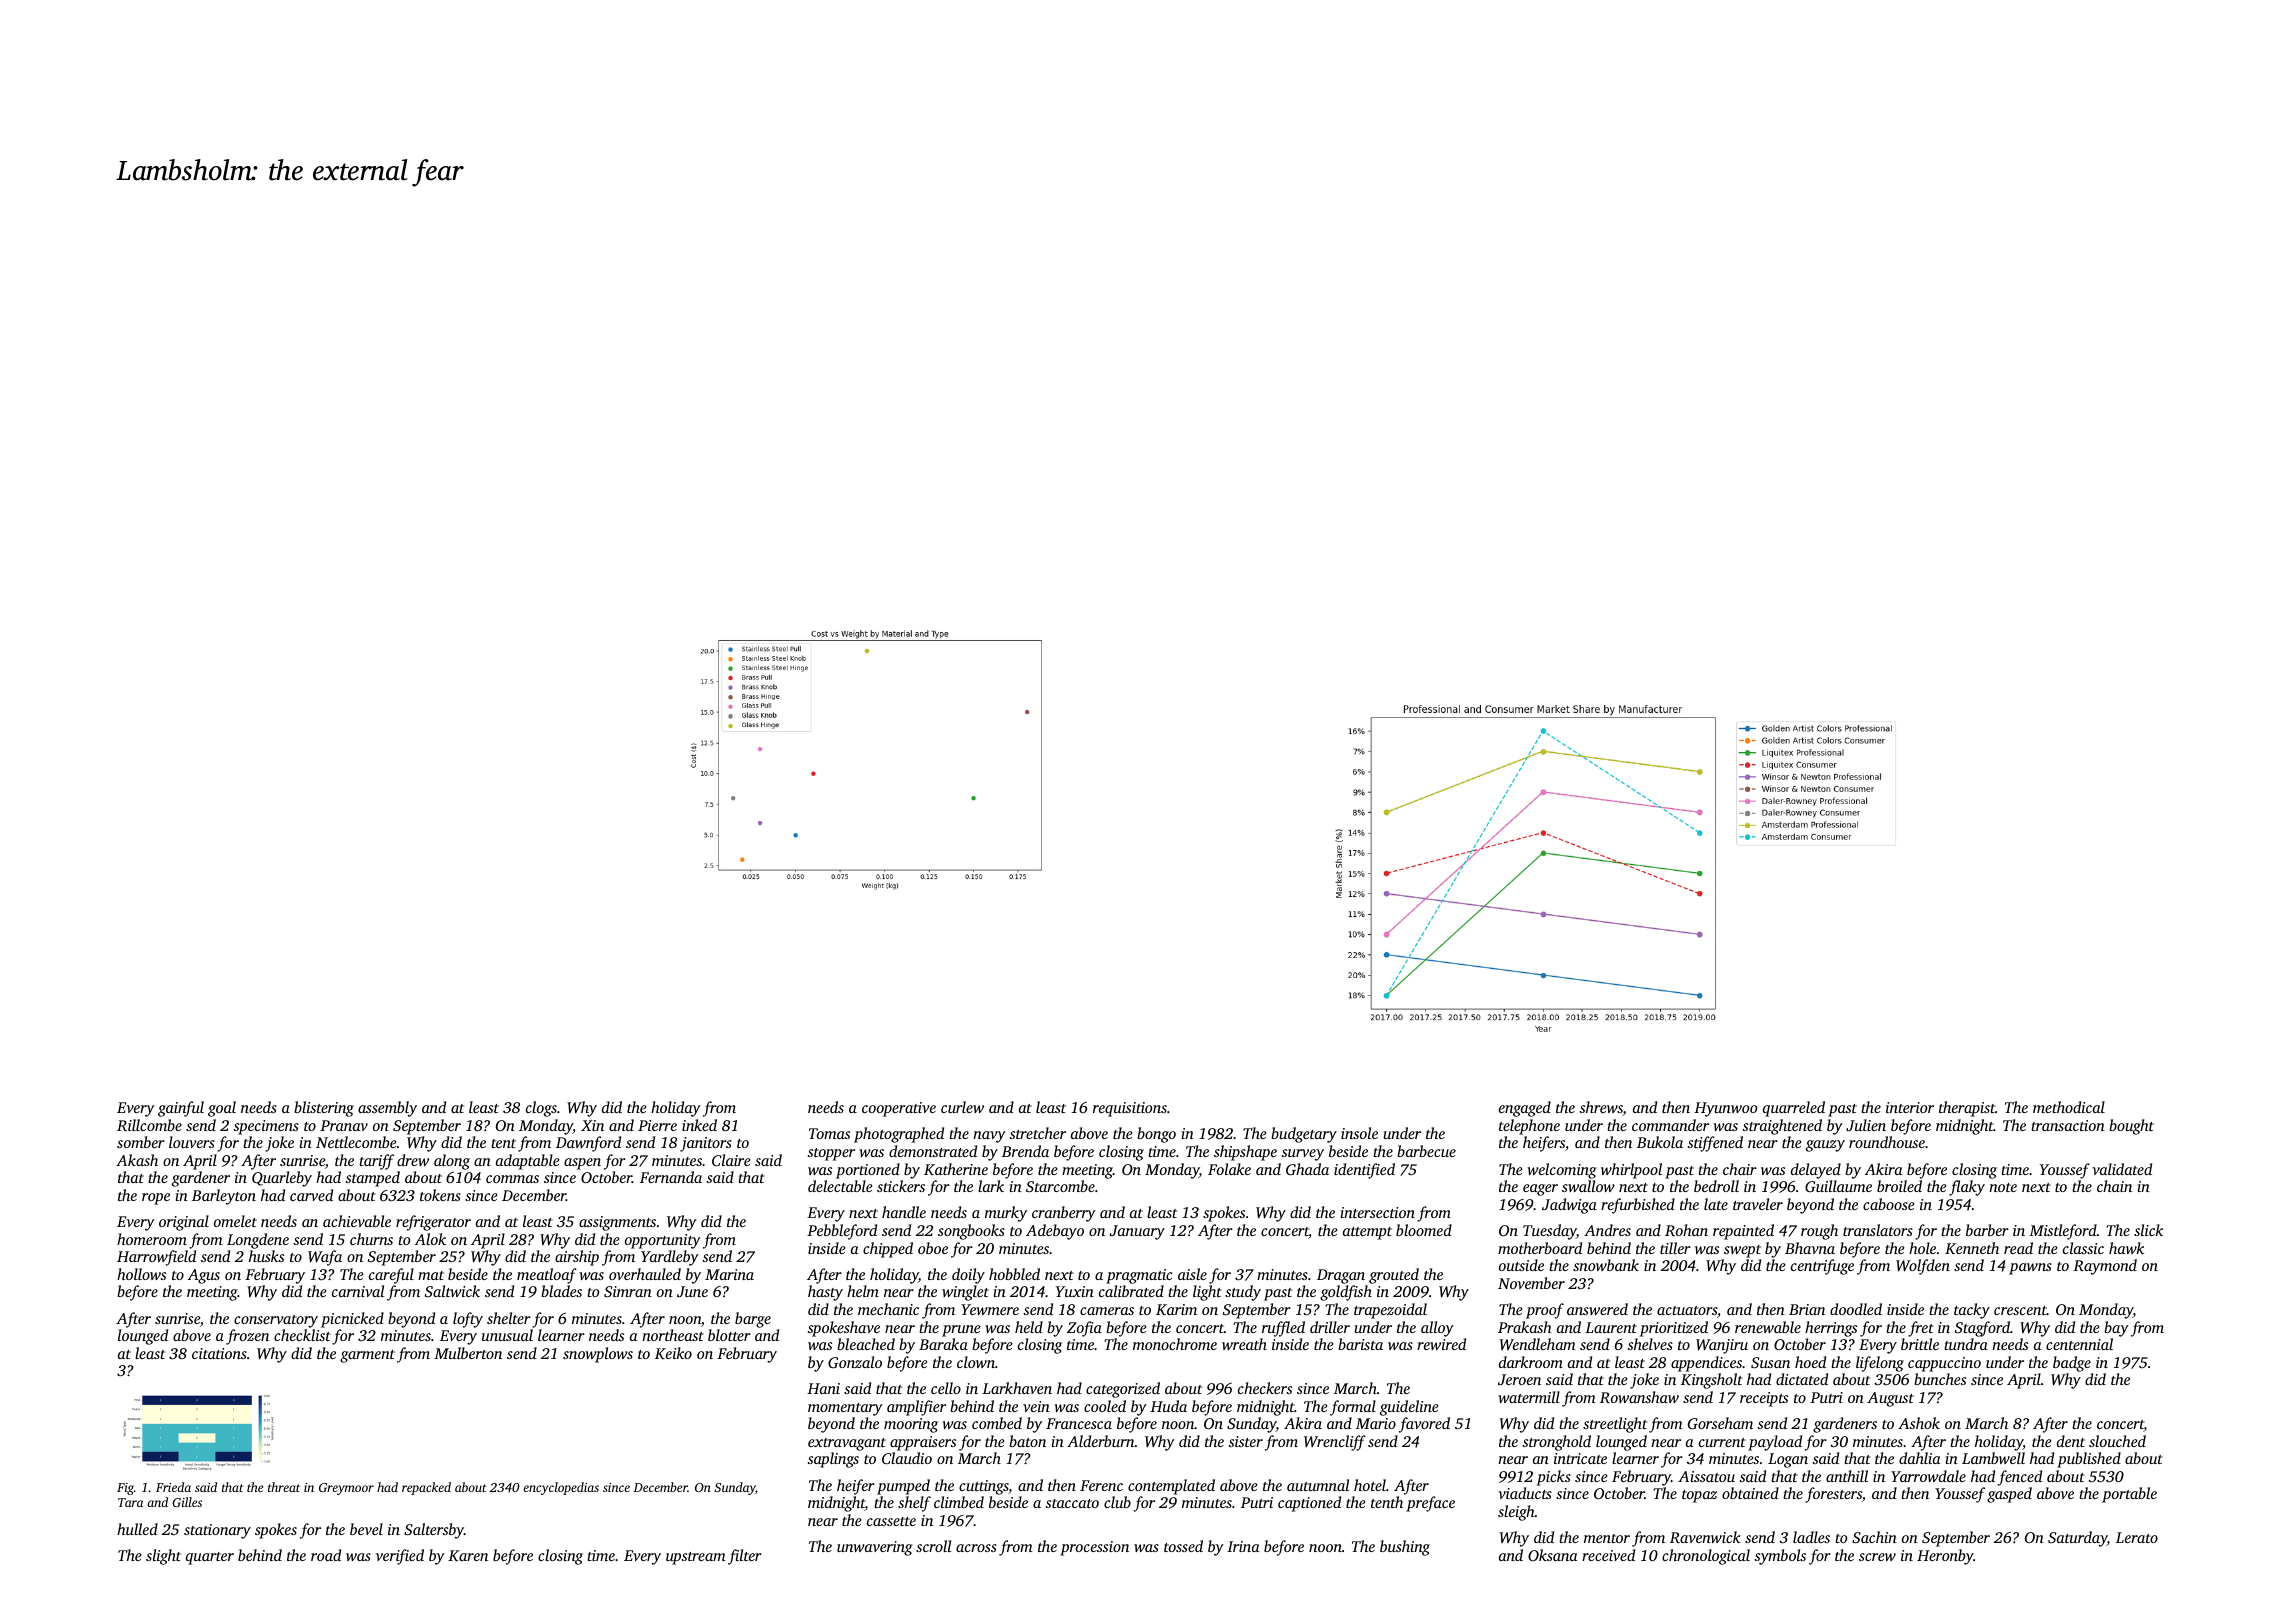 Image resolution: width=2282 pixels, height=1614 pixels. Describe the element at coordinates (911, 1425) in the page. I see `mooring` at that location.
